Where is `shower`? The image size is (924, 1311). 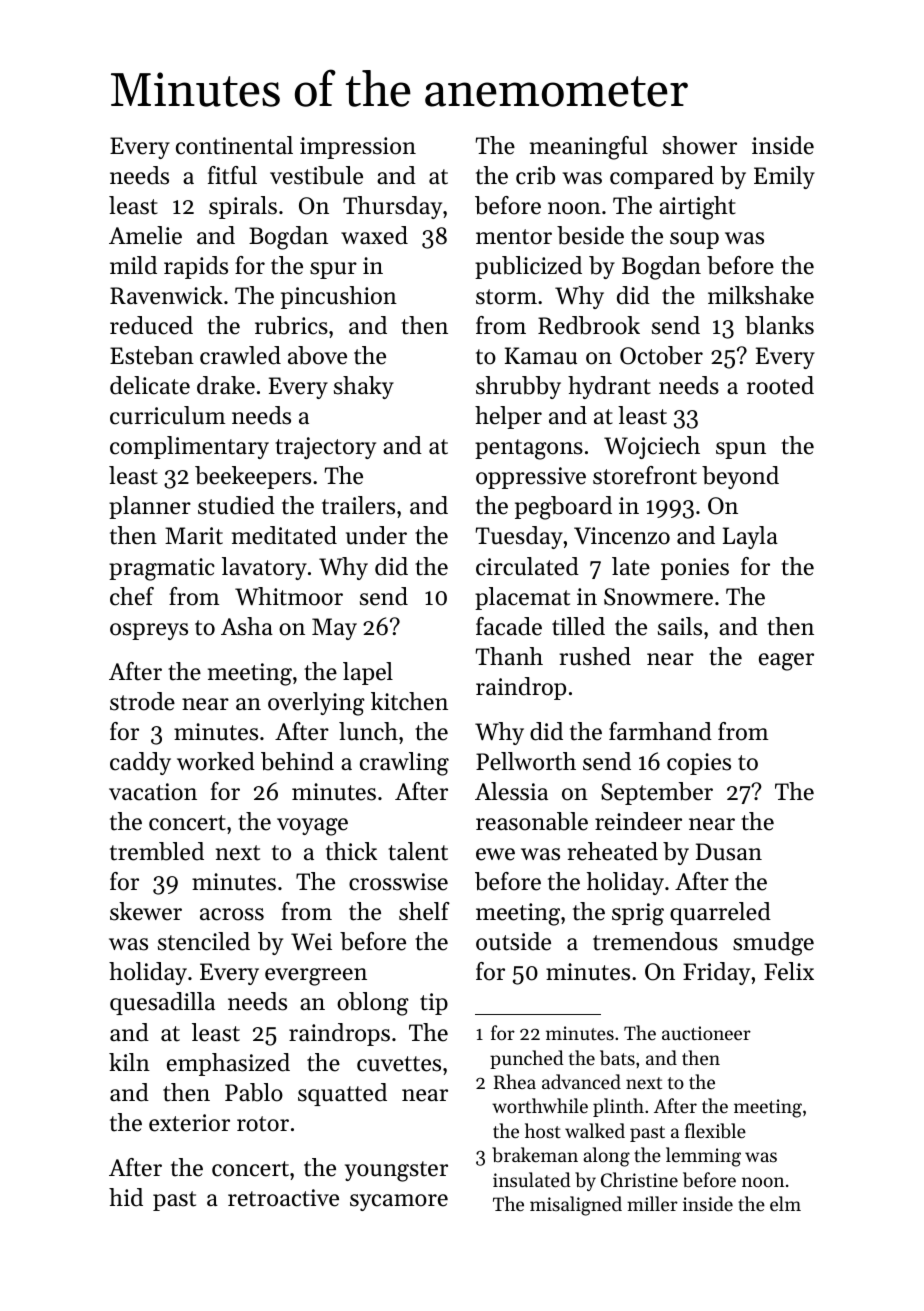
shower is located at coordinates (700, 145).
